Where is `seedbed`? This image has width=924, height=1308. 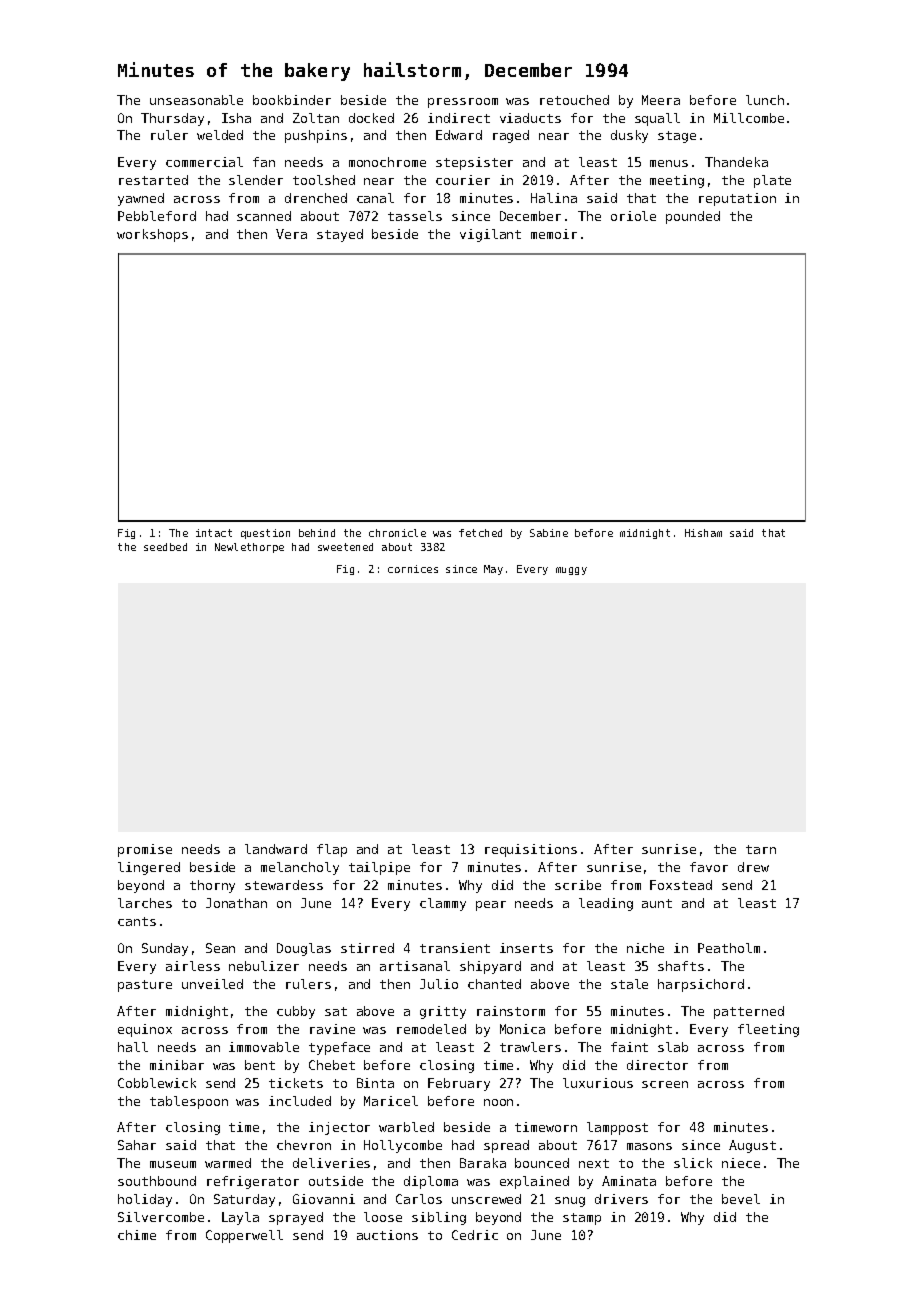 seedbed is located at coordinates (165, 547).
